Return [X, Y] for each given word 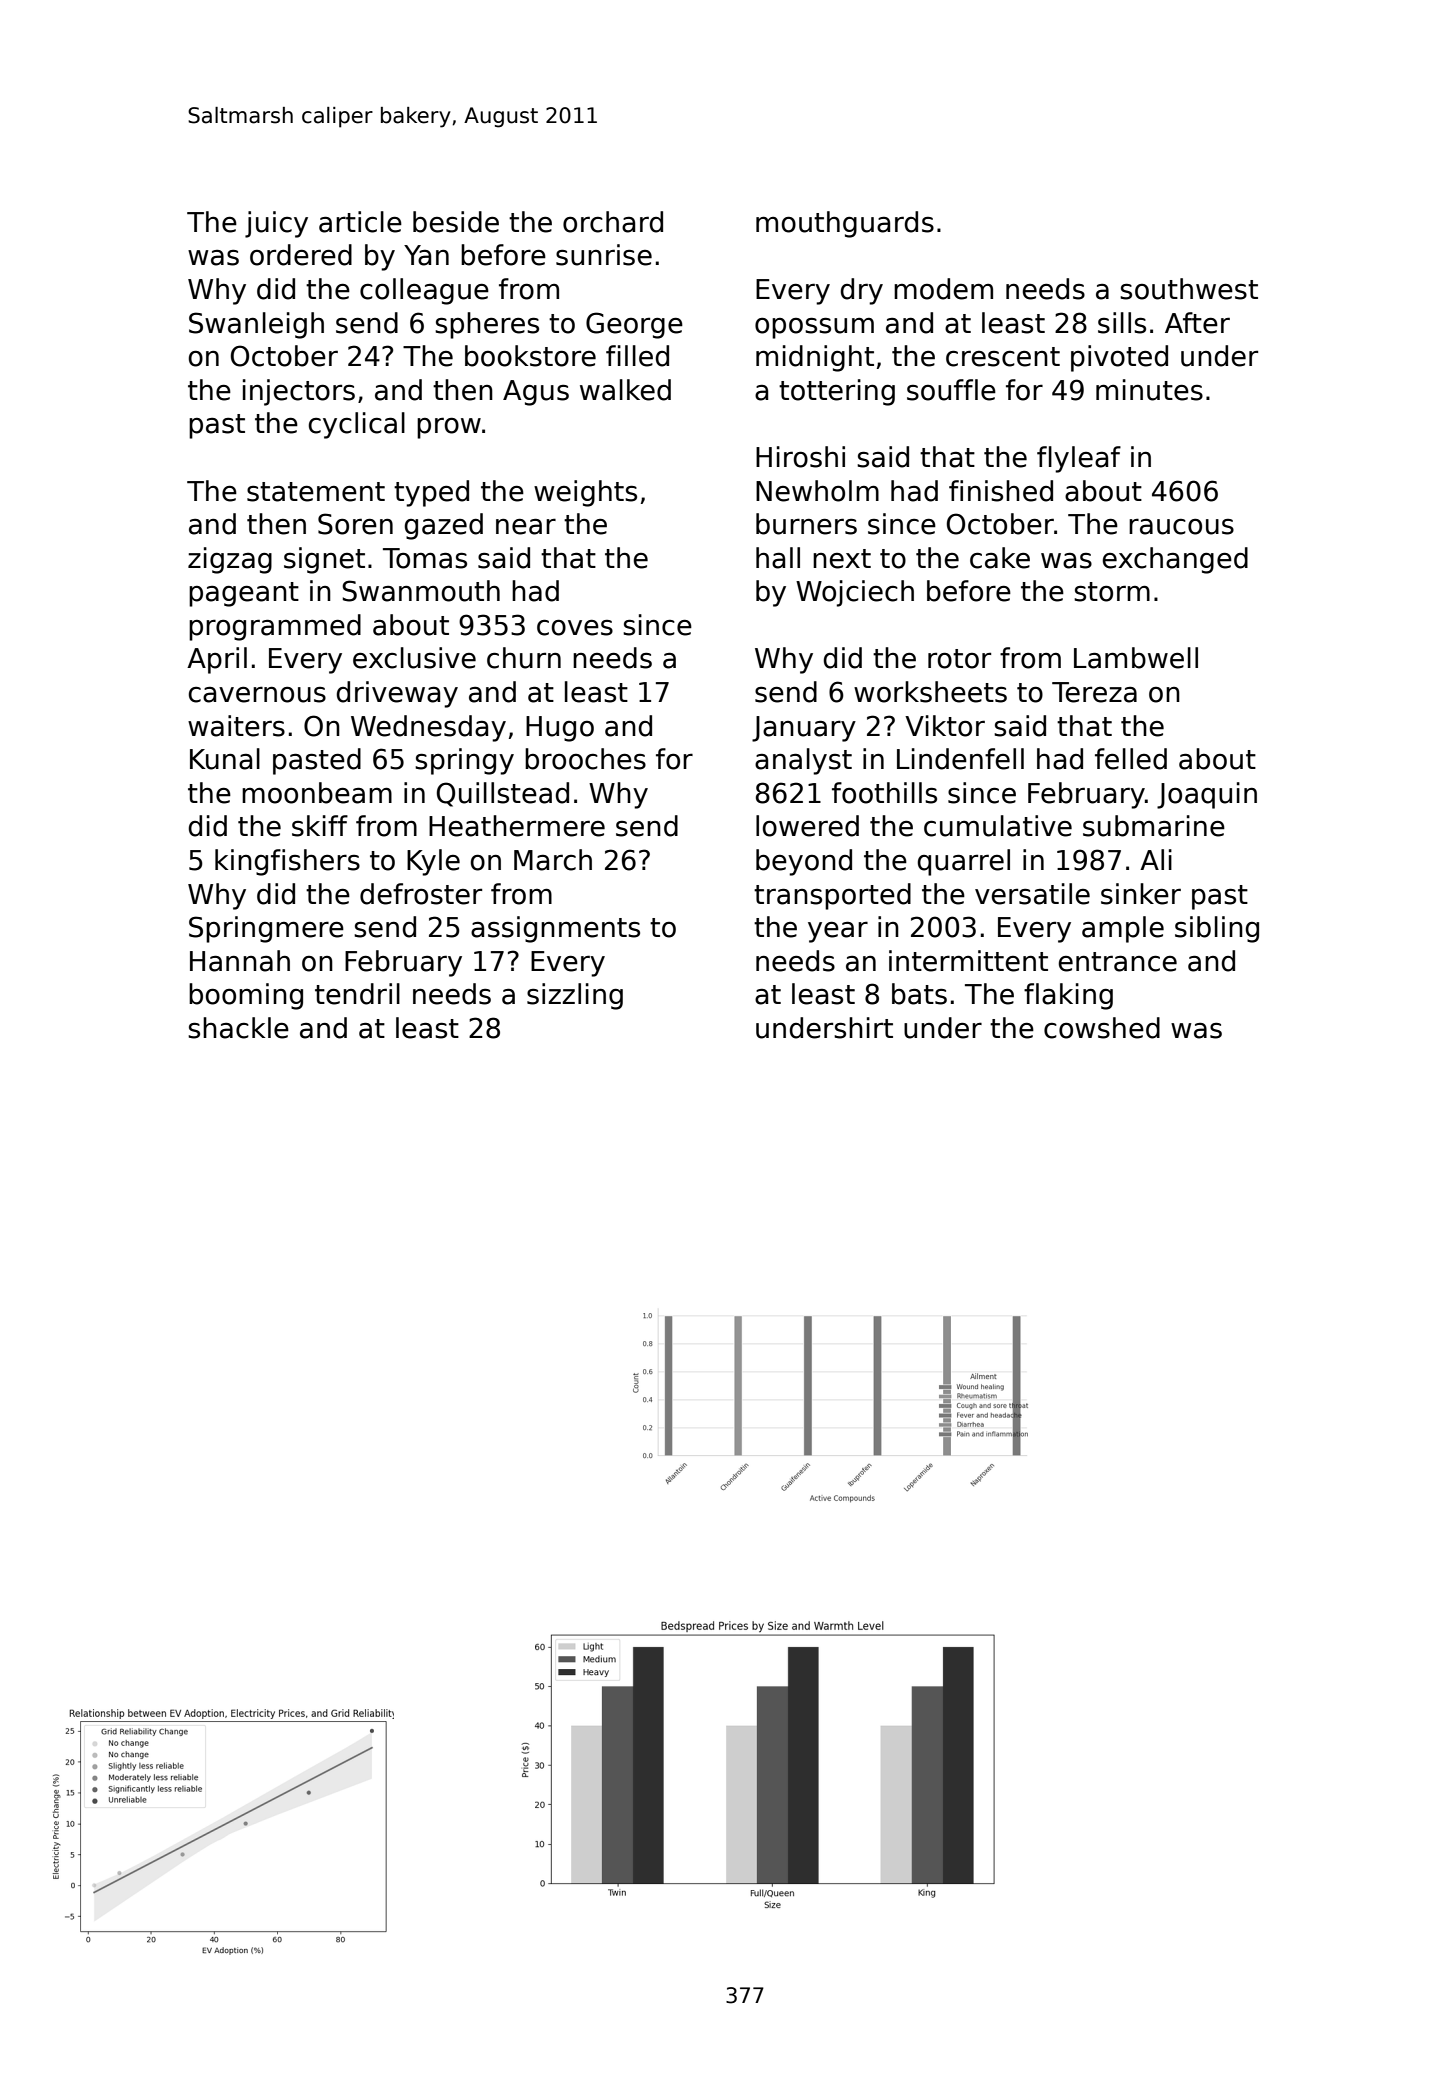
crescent [1003, 357]
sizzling [575, 996]
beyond [804, 862]
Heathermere [517, 826]
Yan [426, 255]
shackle [238, 1028]
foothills [884, 793]
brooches [585, 759]
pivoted [1119, 358]
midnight [815, 358]
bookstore [530, 356]
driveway [397, 694]
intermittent [968, 961]
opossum [814, 328]
